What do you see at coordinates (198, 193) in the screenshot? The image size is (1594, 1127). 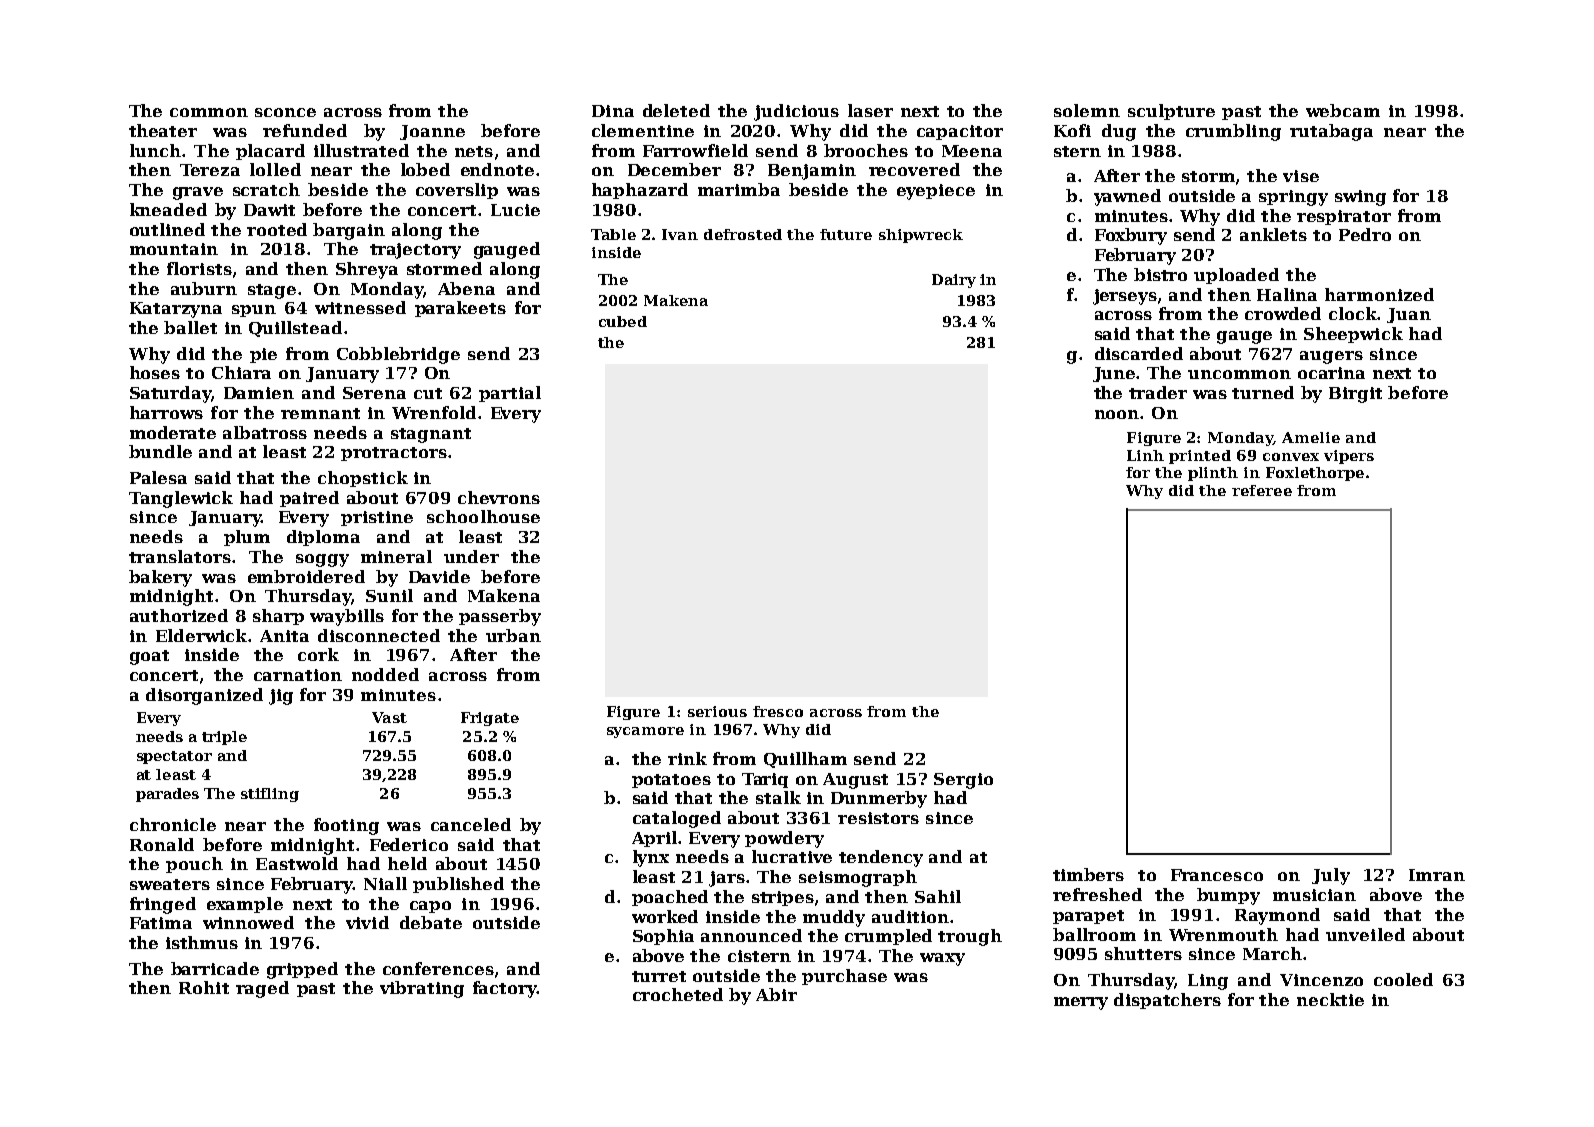 I see `grave` at bounding box center [198, 193].
